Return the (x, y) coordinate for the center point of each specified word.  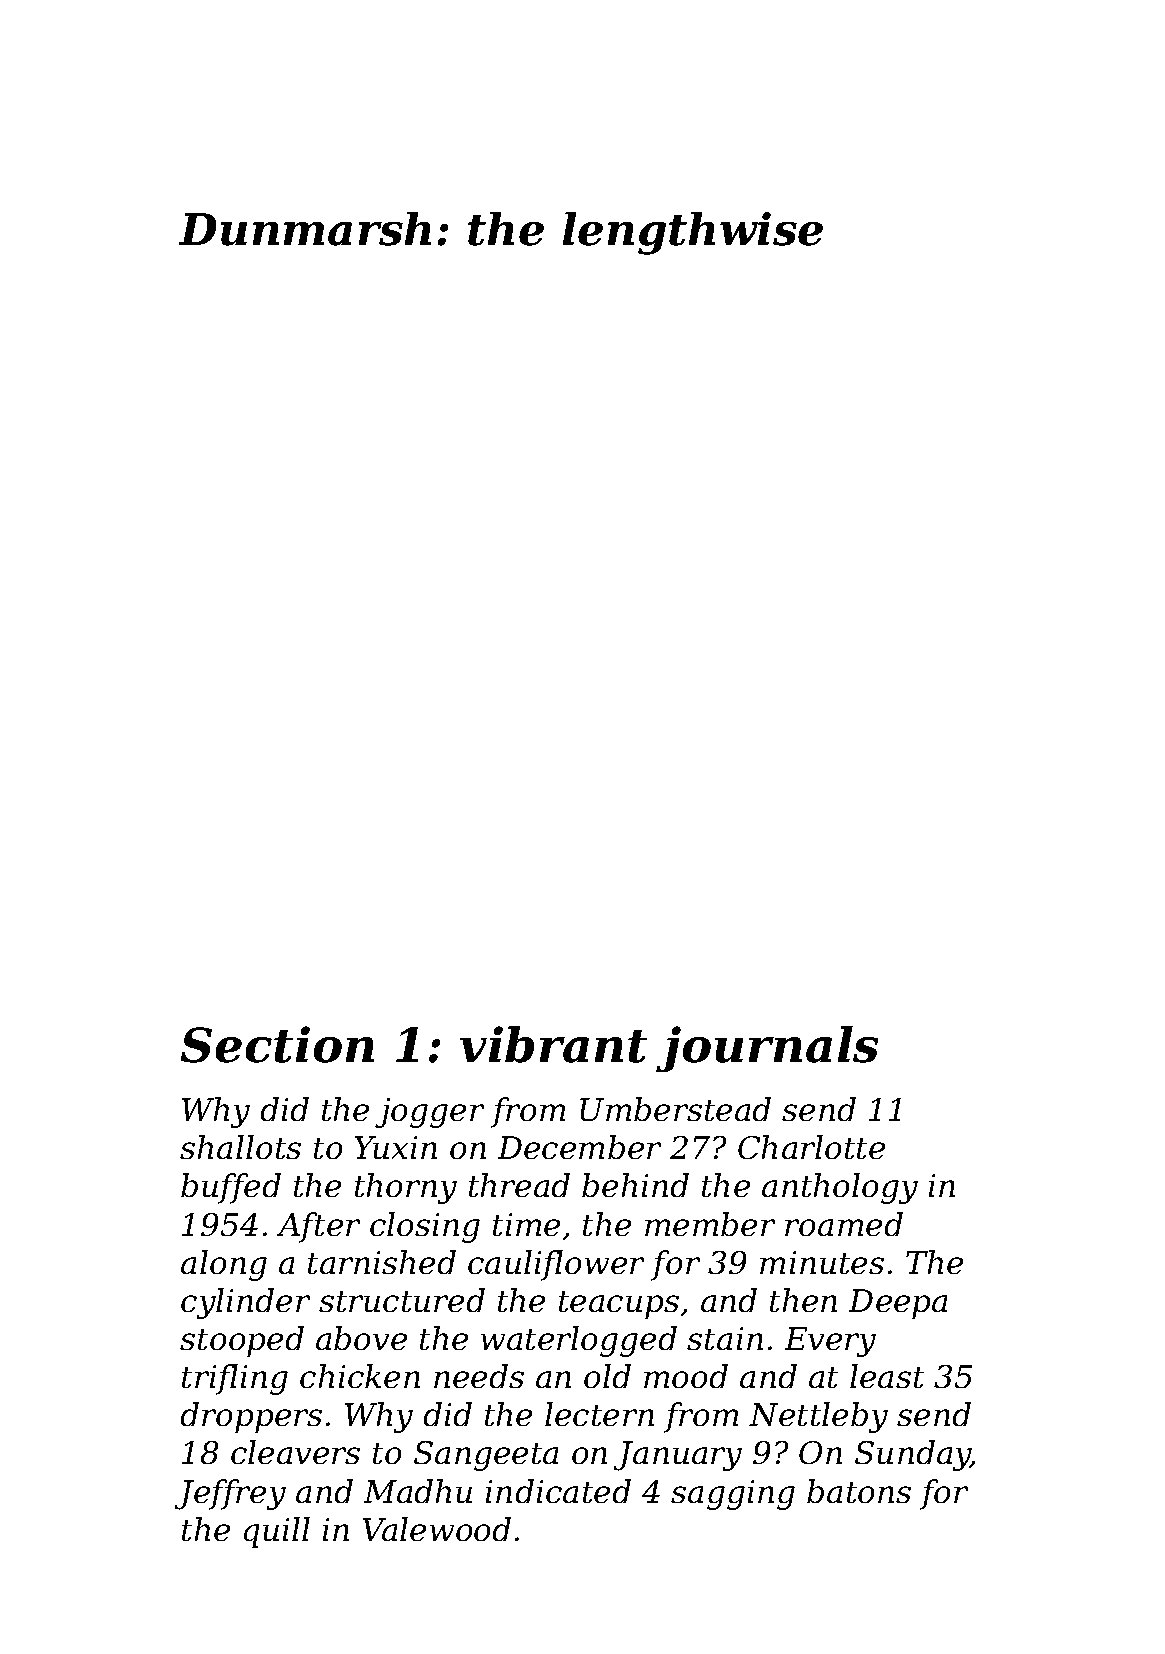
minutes (822, 1262)
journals (767, 1049)
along (224, 1265)
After (318, 1227)
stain (725, 1338)
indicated (558, 1491)
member (710, 1224)
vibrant (553, 1044)
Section (277, 1044)
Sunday (913, 1455)
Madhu (418, 1491)
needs (479, 1376)
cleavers (295, 1452)
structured (402, 1300)
